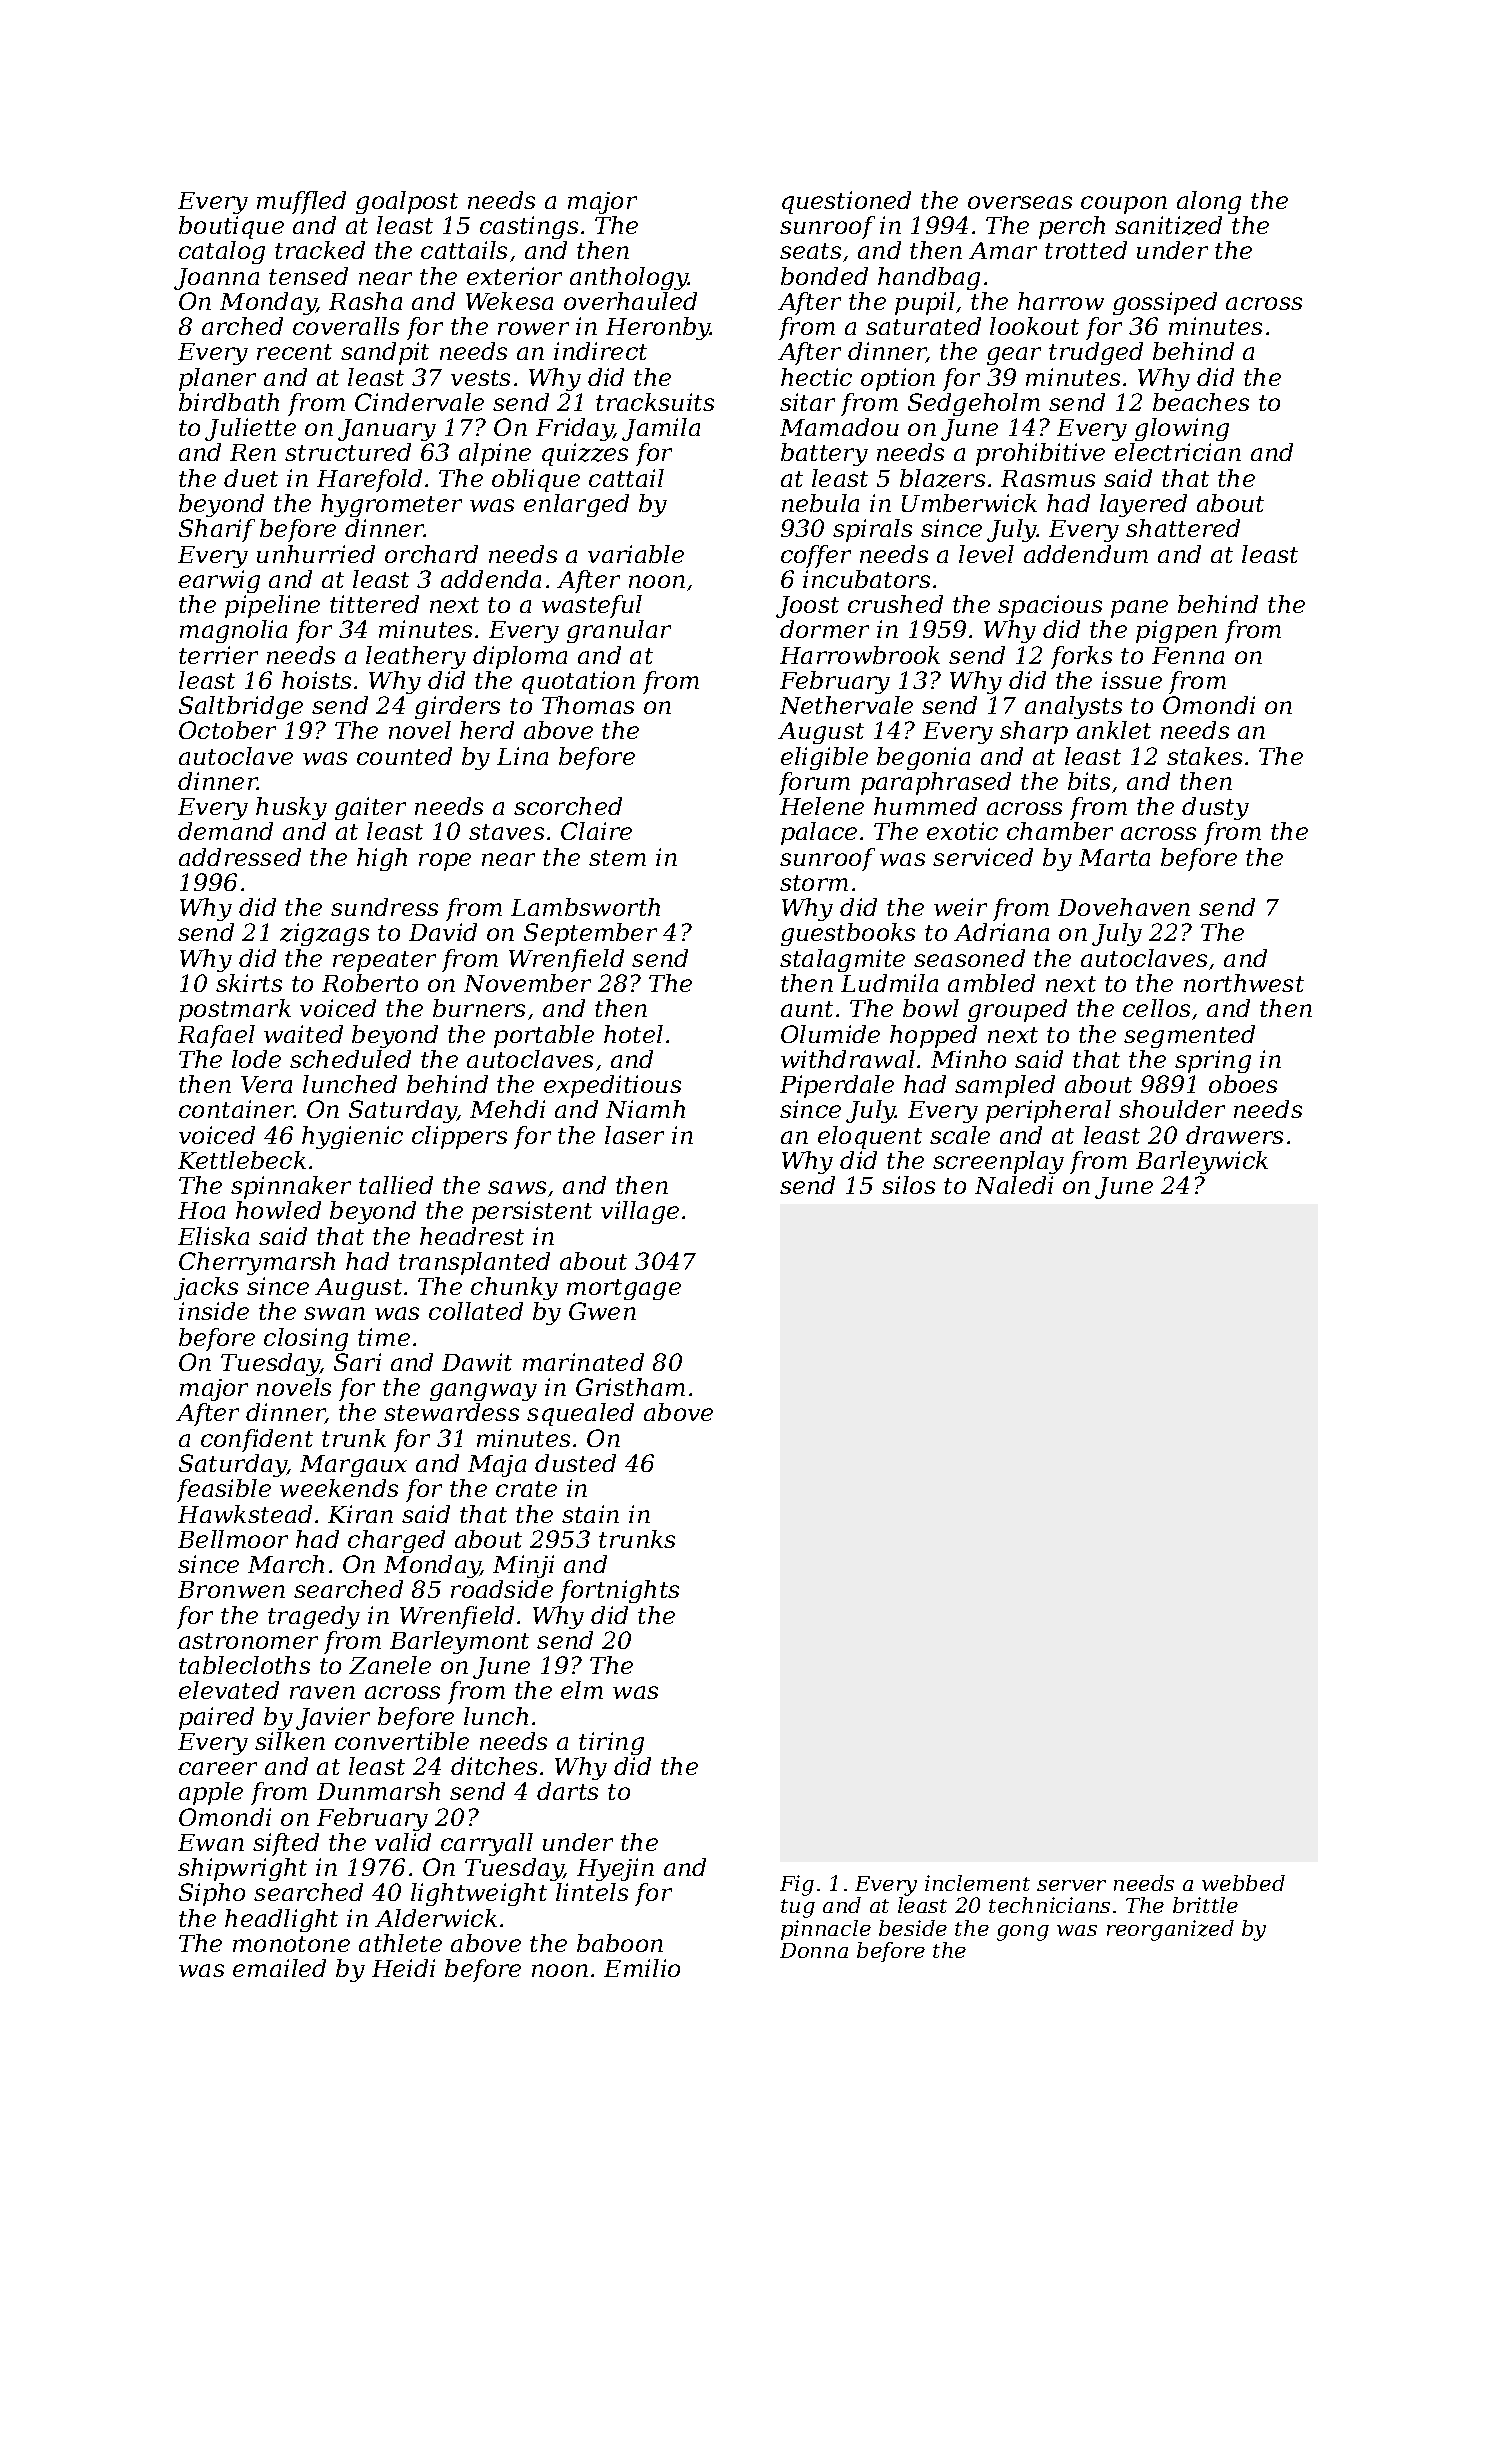  I want to click on goalpost, so click(407, 202).
